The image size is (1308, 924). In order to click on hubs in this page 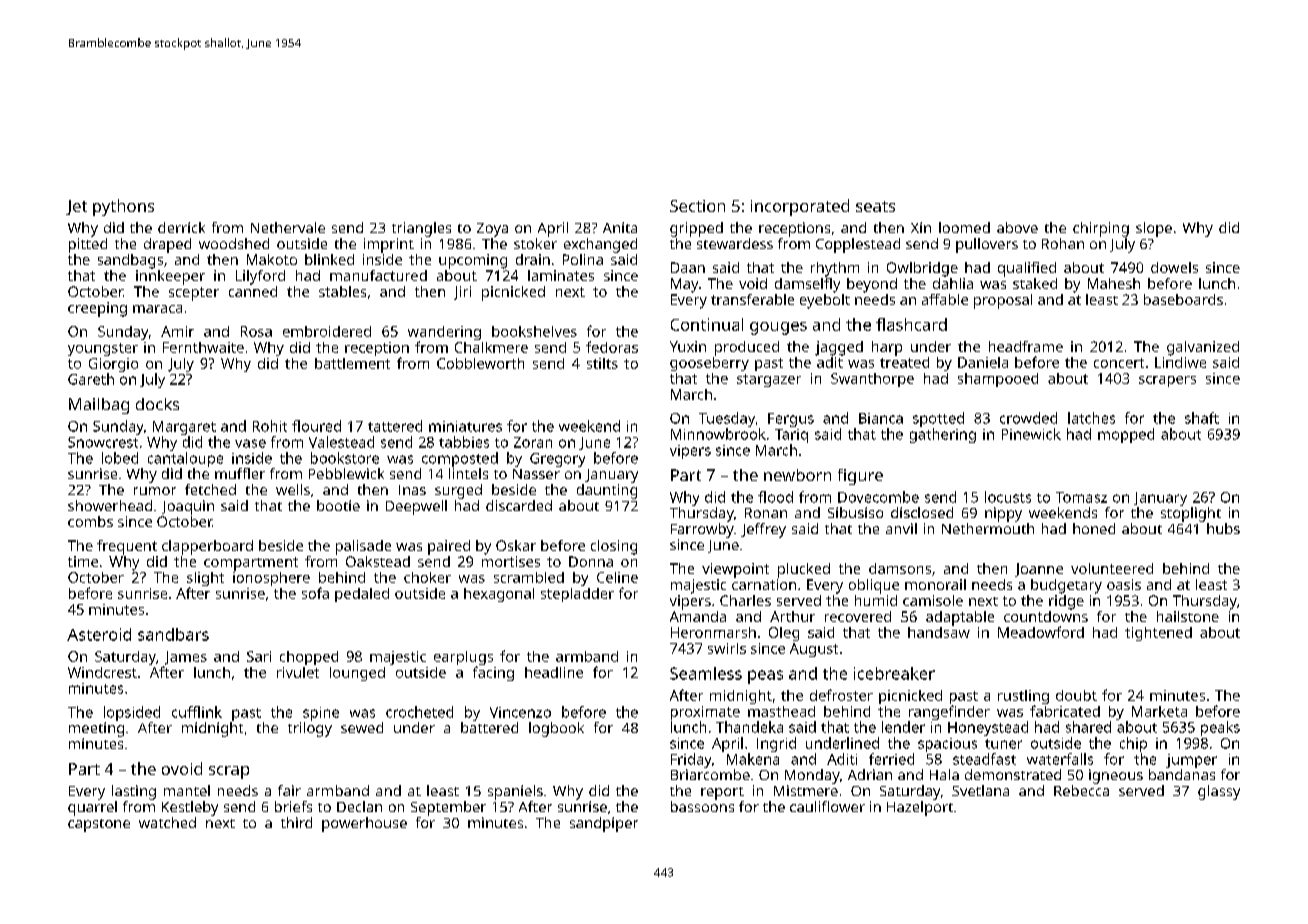, I will do `click(1223, 528)`.
